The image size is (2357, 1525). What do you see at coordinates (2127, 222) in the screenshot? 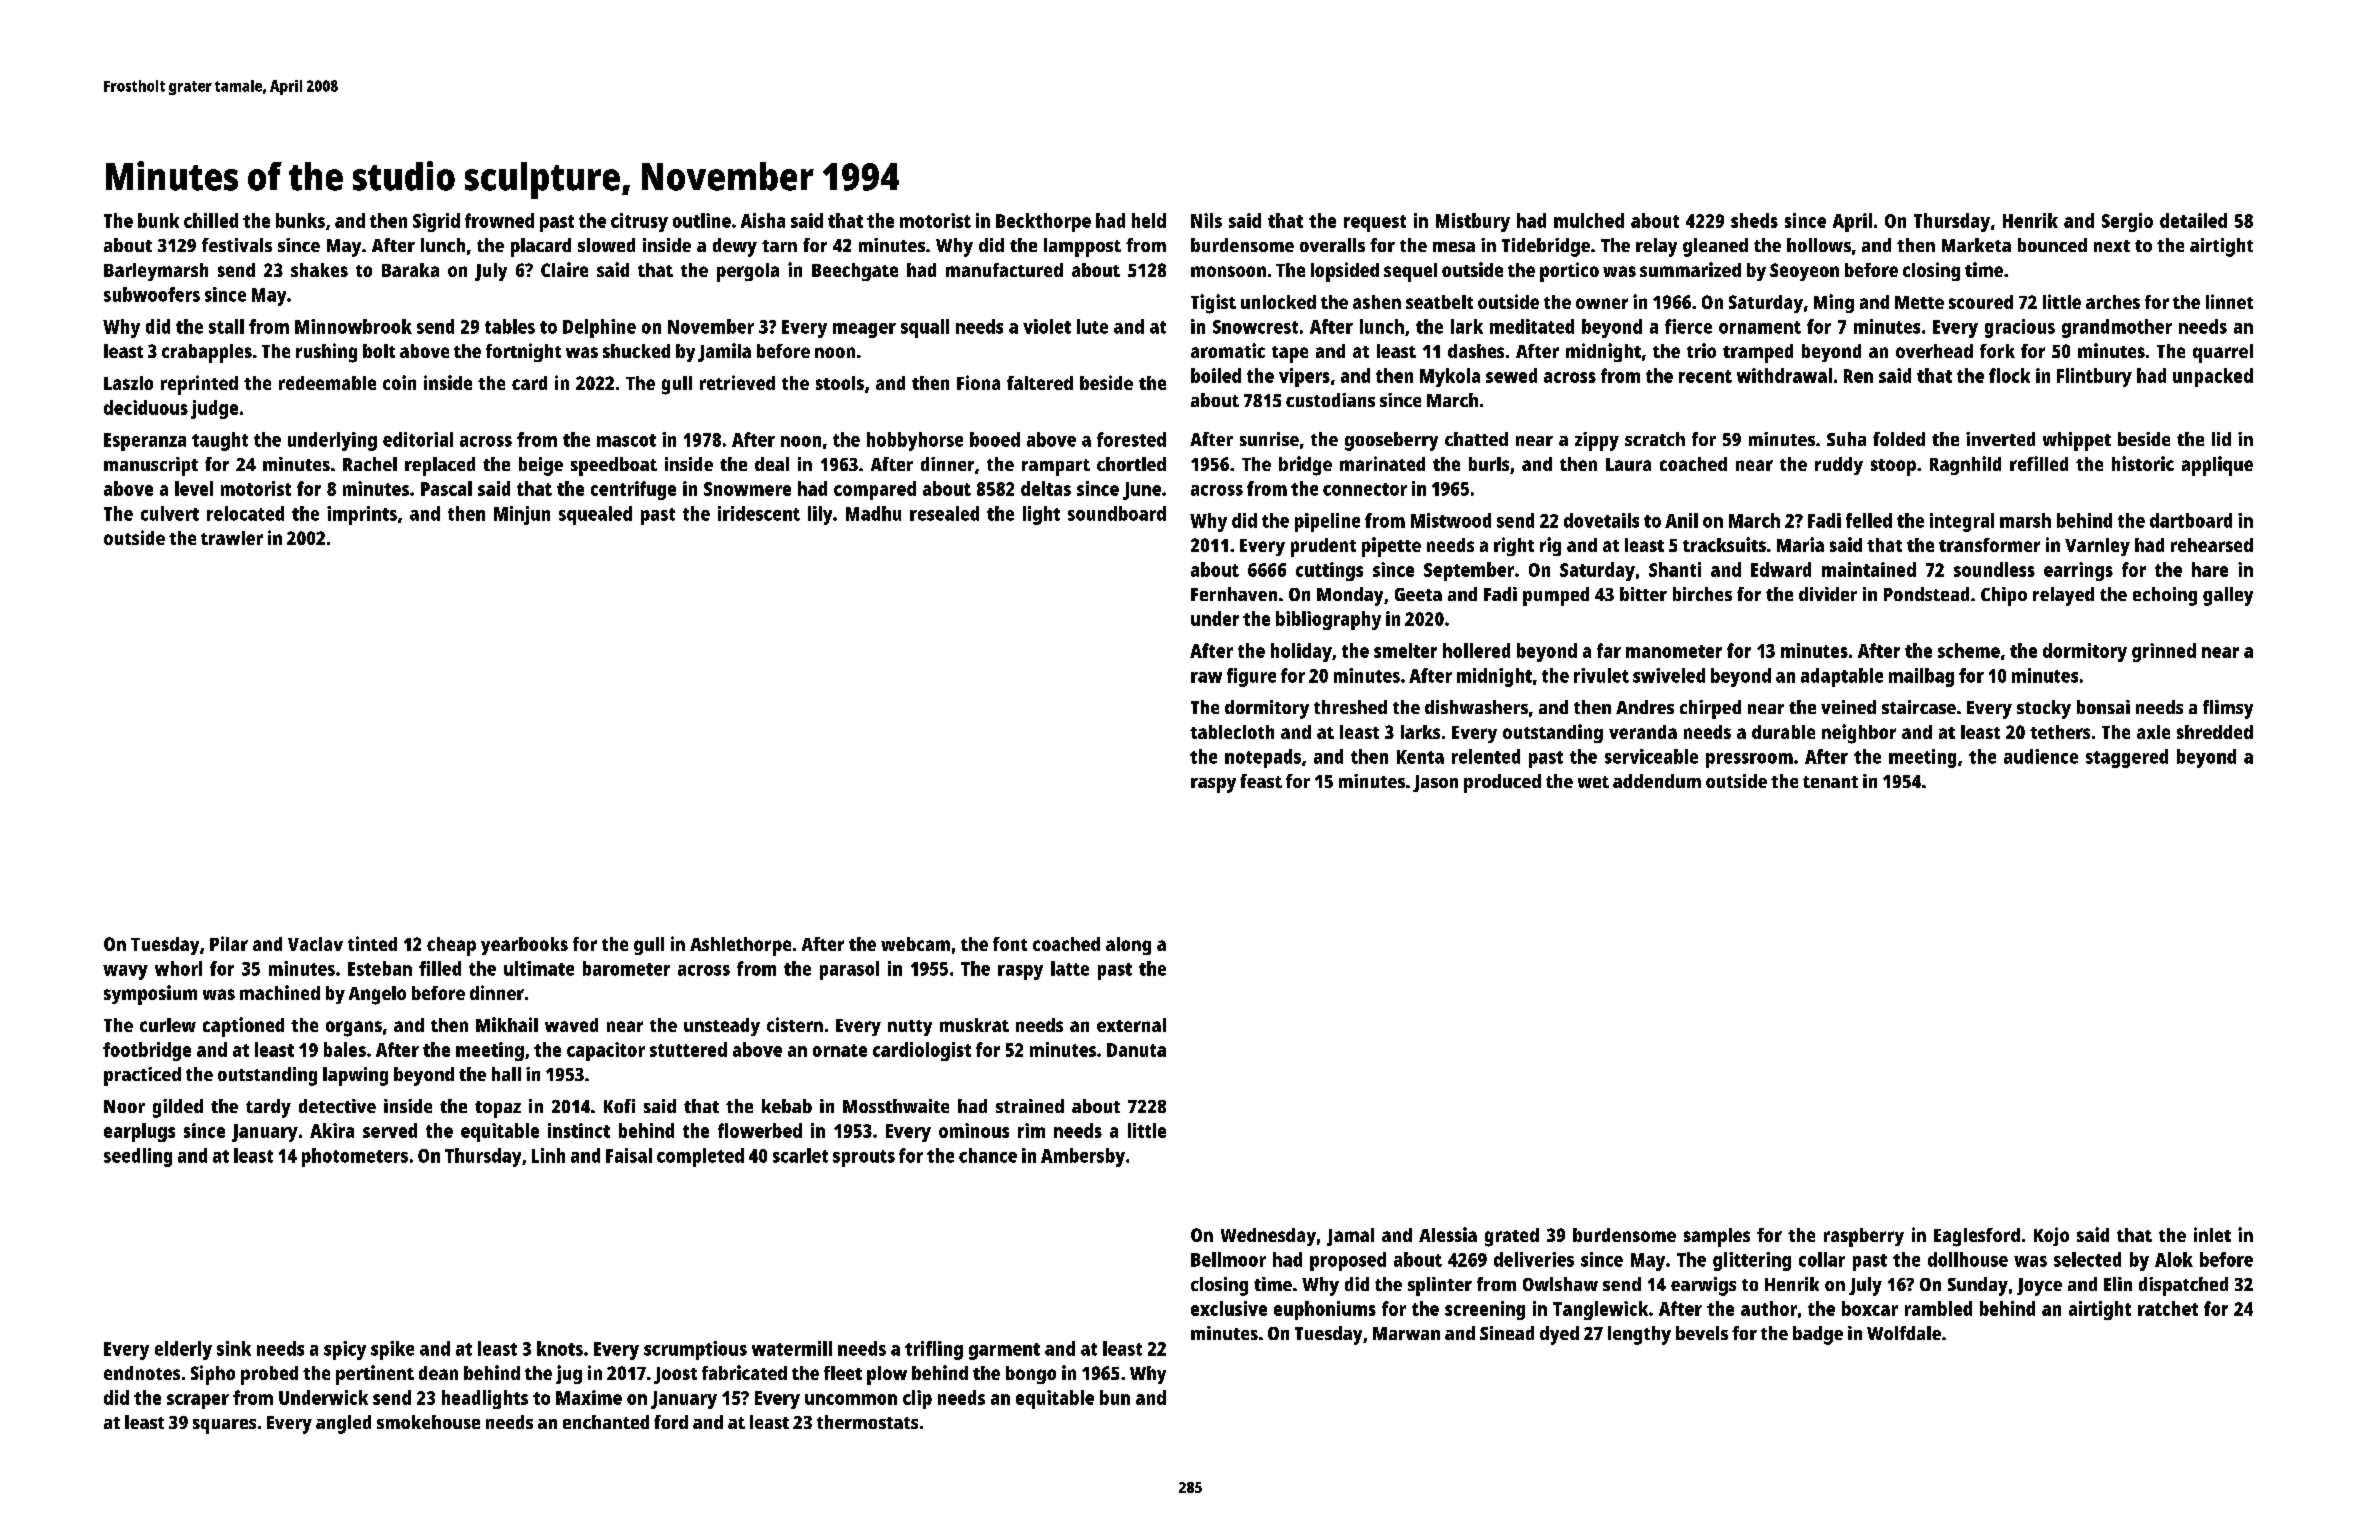
I see `Sergio` at bounding box center [2127, 222].
